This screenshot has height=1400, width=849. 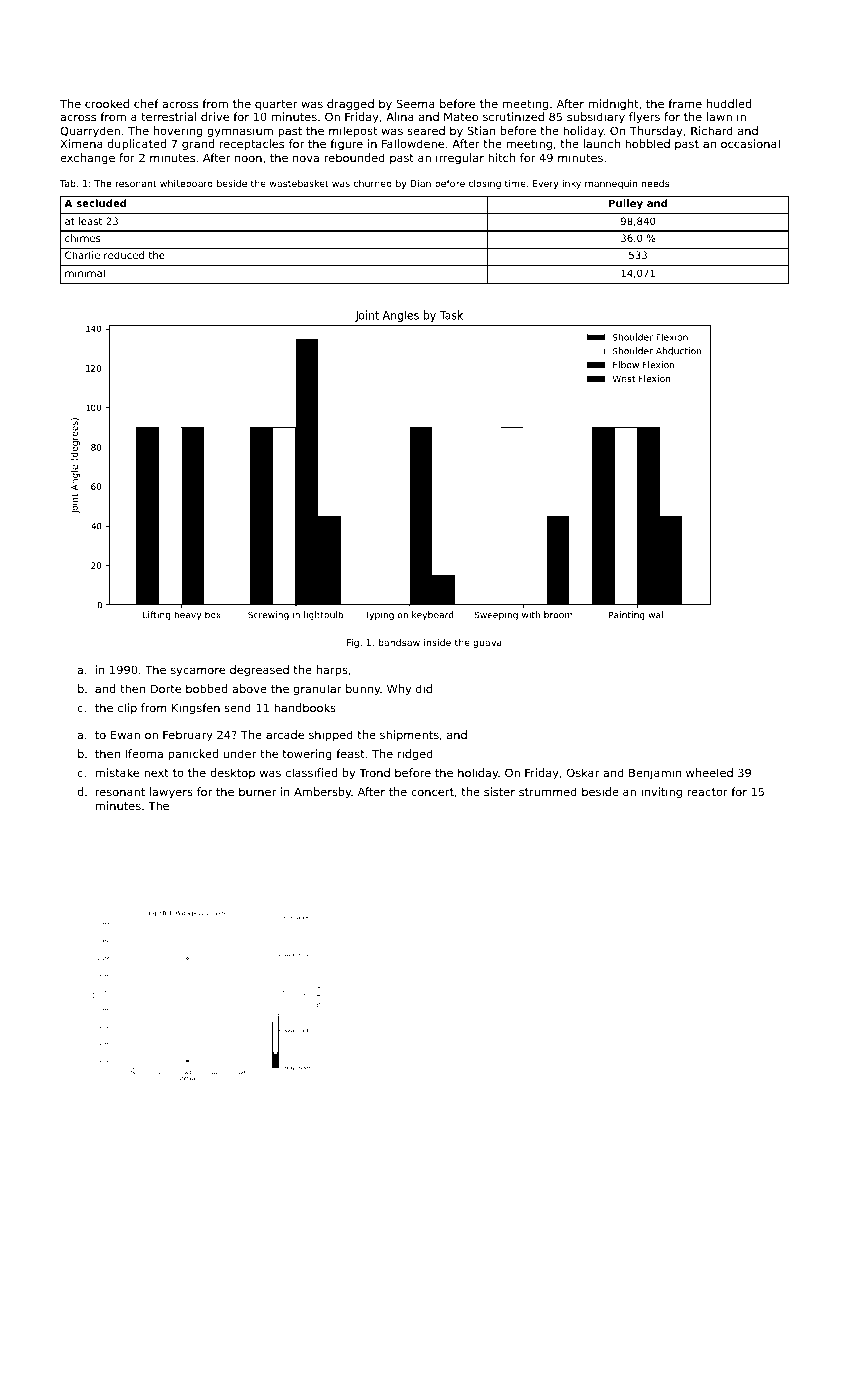 I want to click on guava, so click(x=487, y=644).
